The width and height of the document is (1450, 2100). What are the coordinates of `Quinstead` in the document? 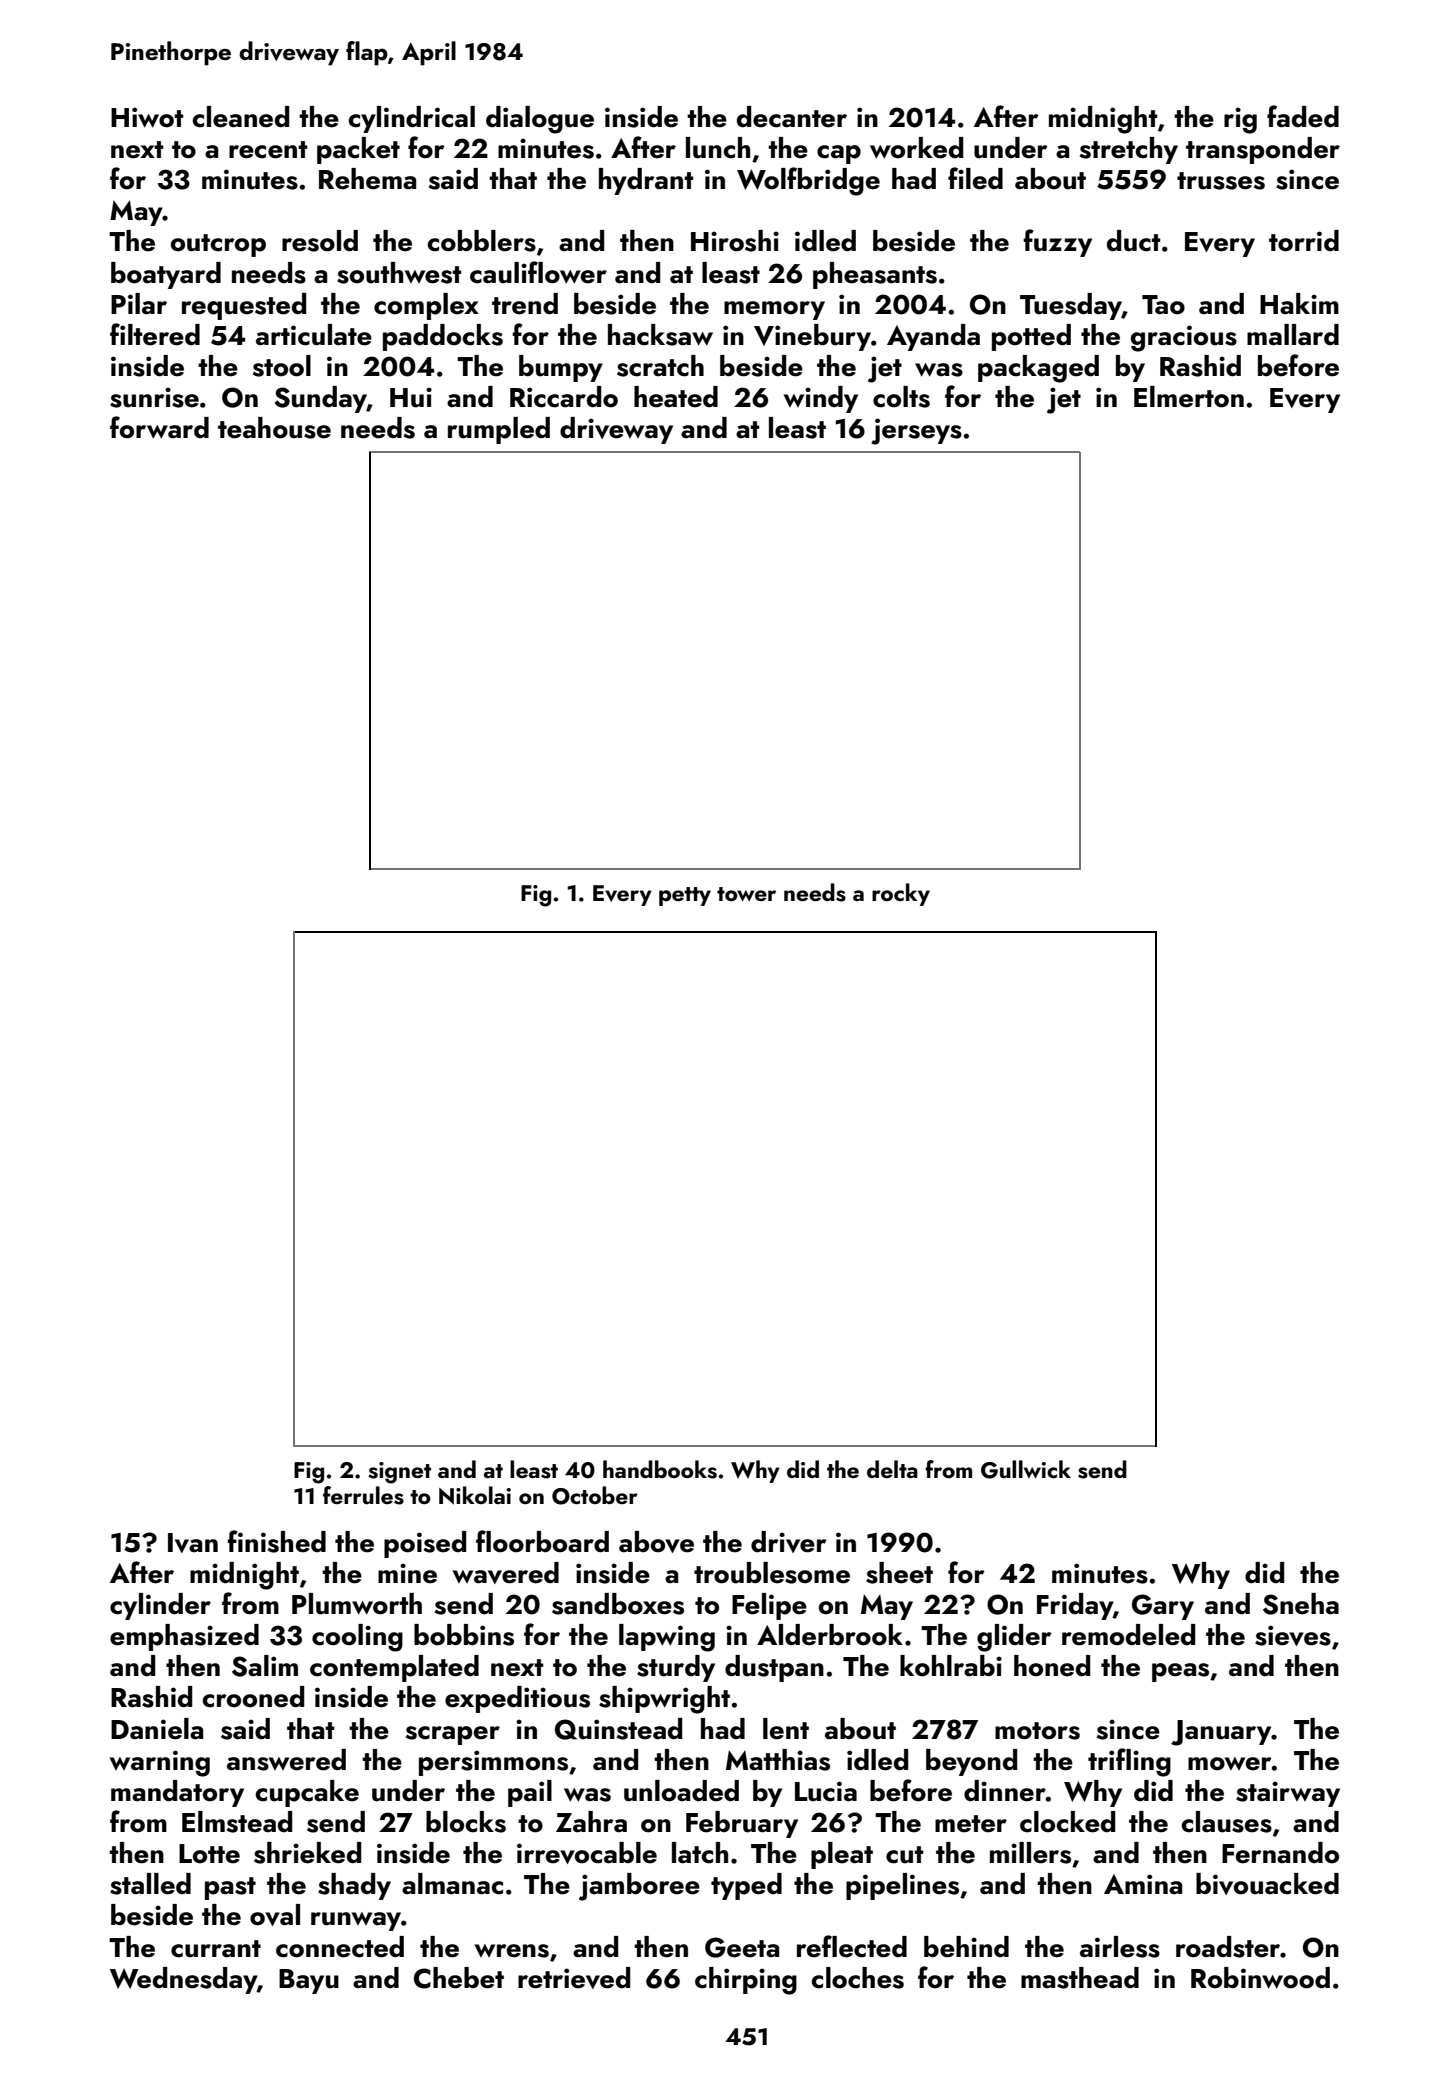 It's located at (618, 1729).
